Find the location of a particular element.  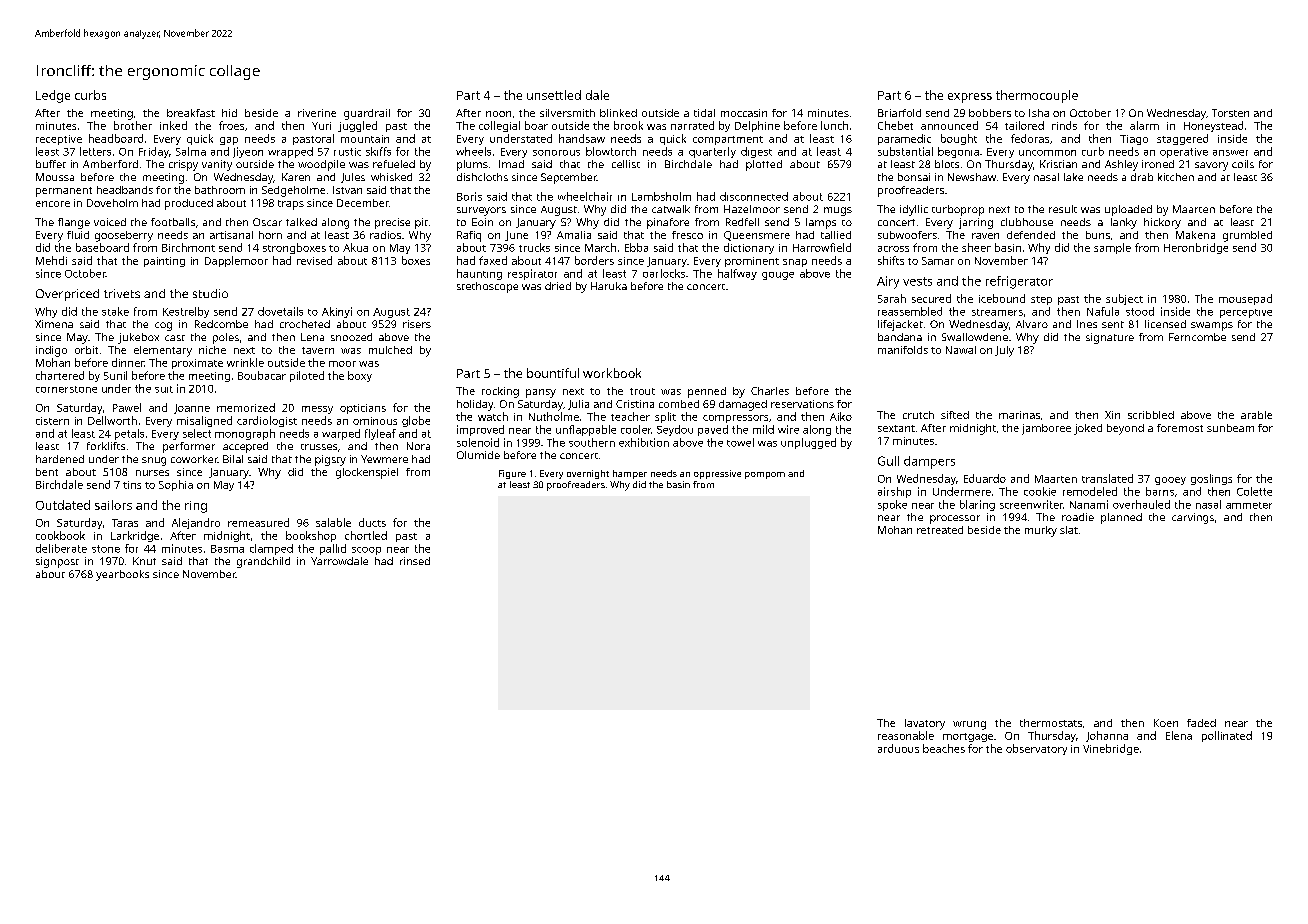

bandana is located at coordinates (900, 337).
